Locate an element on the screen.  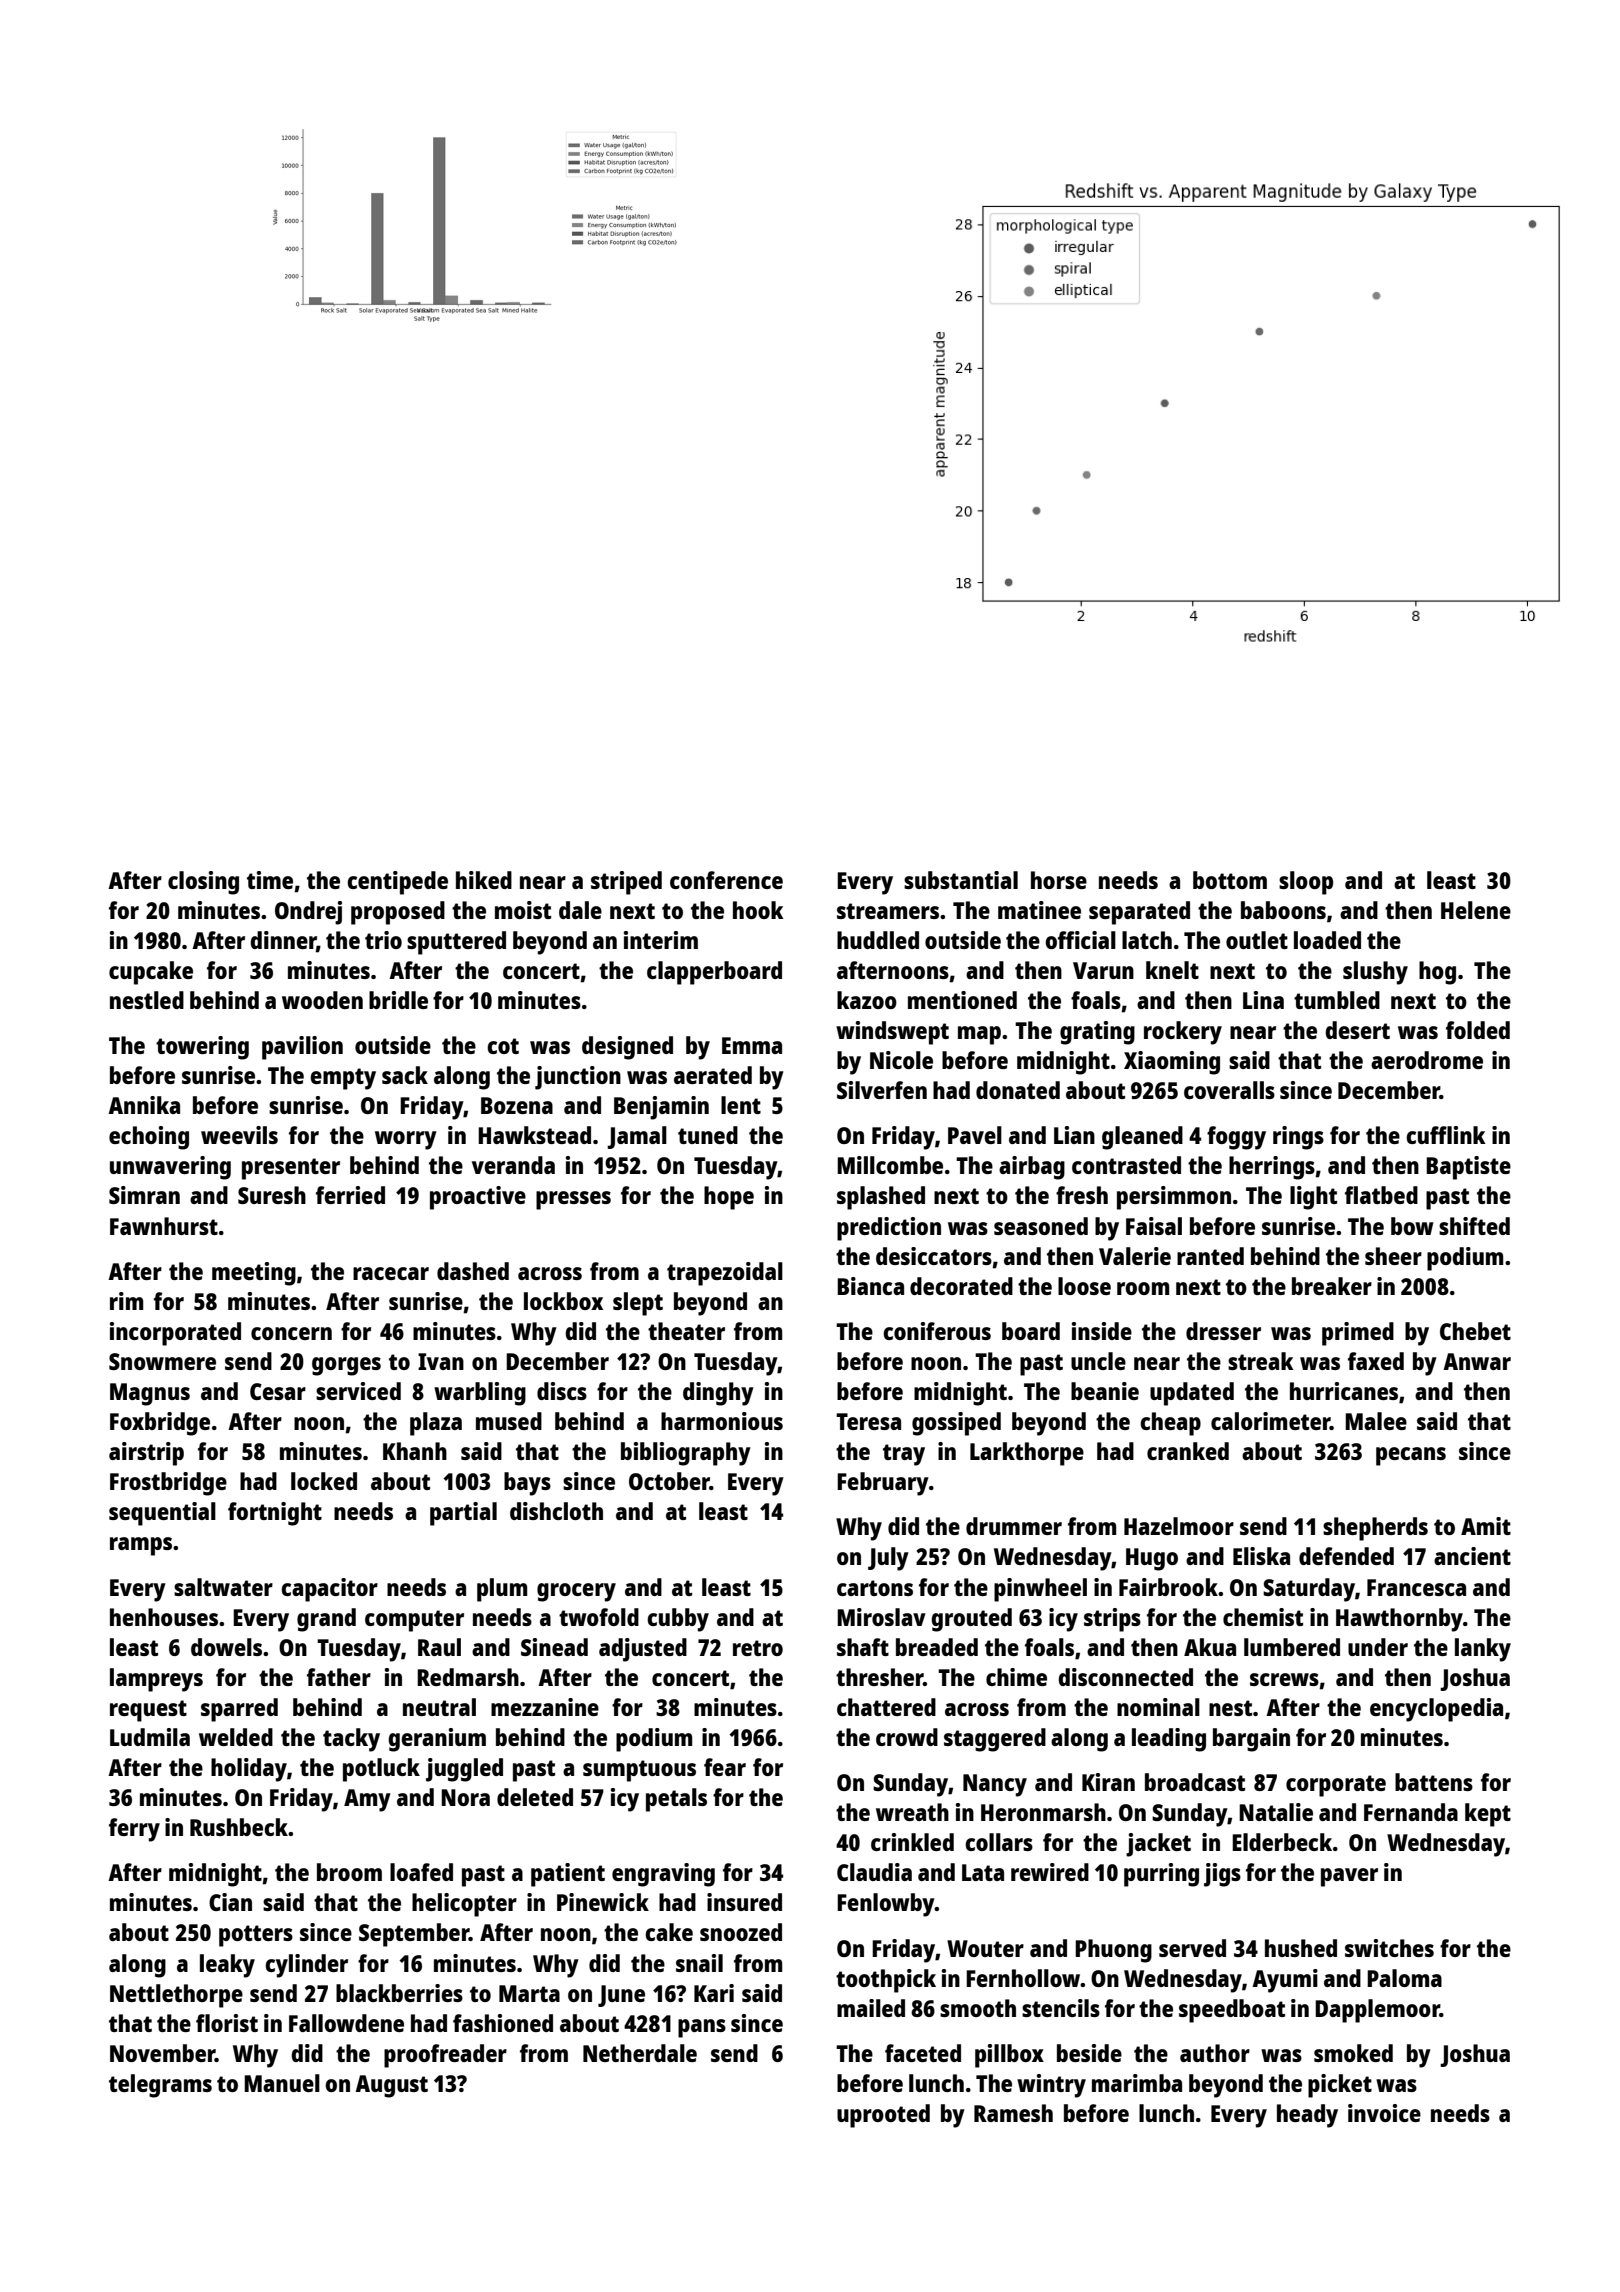
lampreys is located at coordinates (156, 1680).
